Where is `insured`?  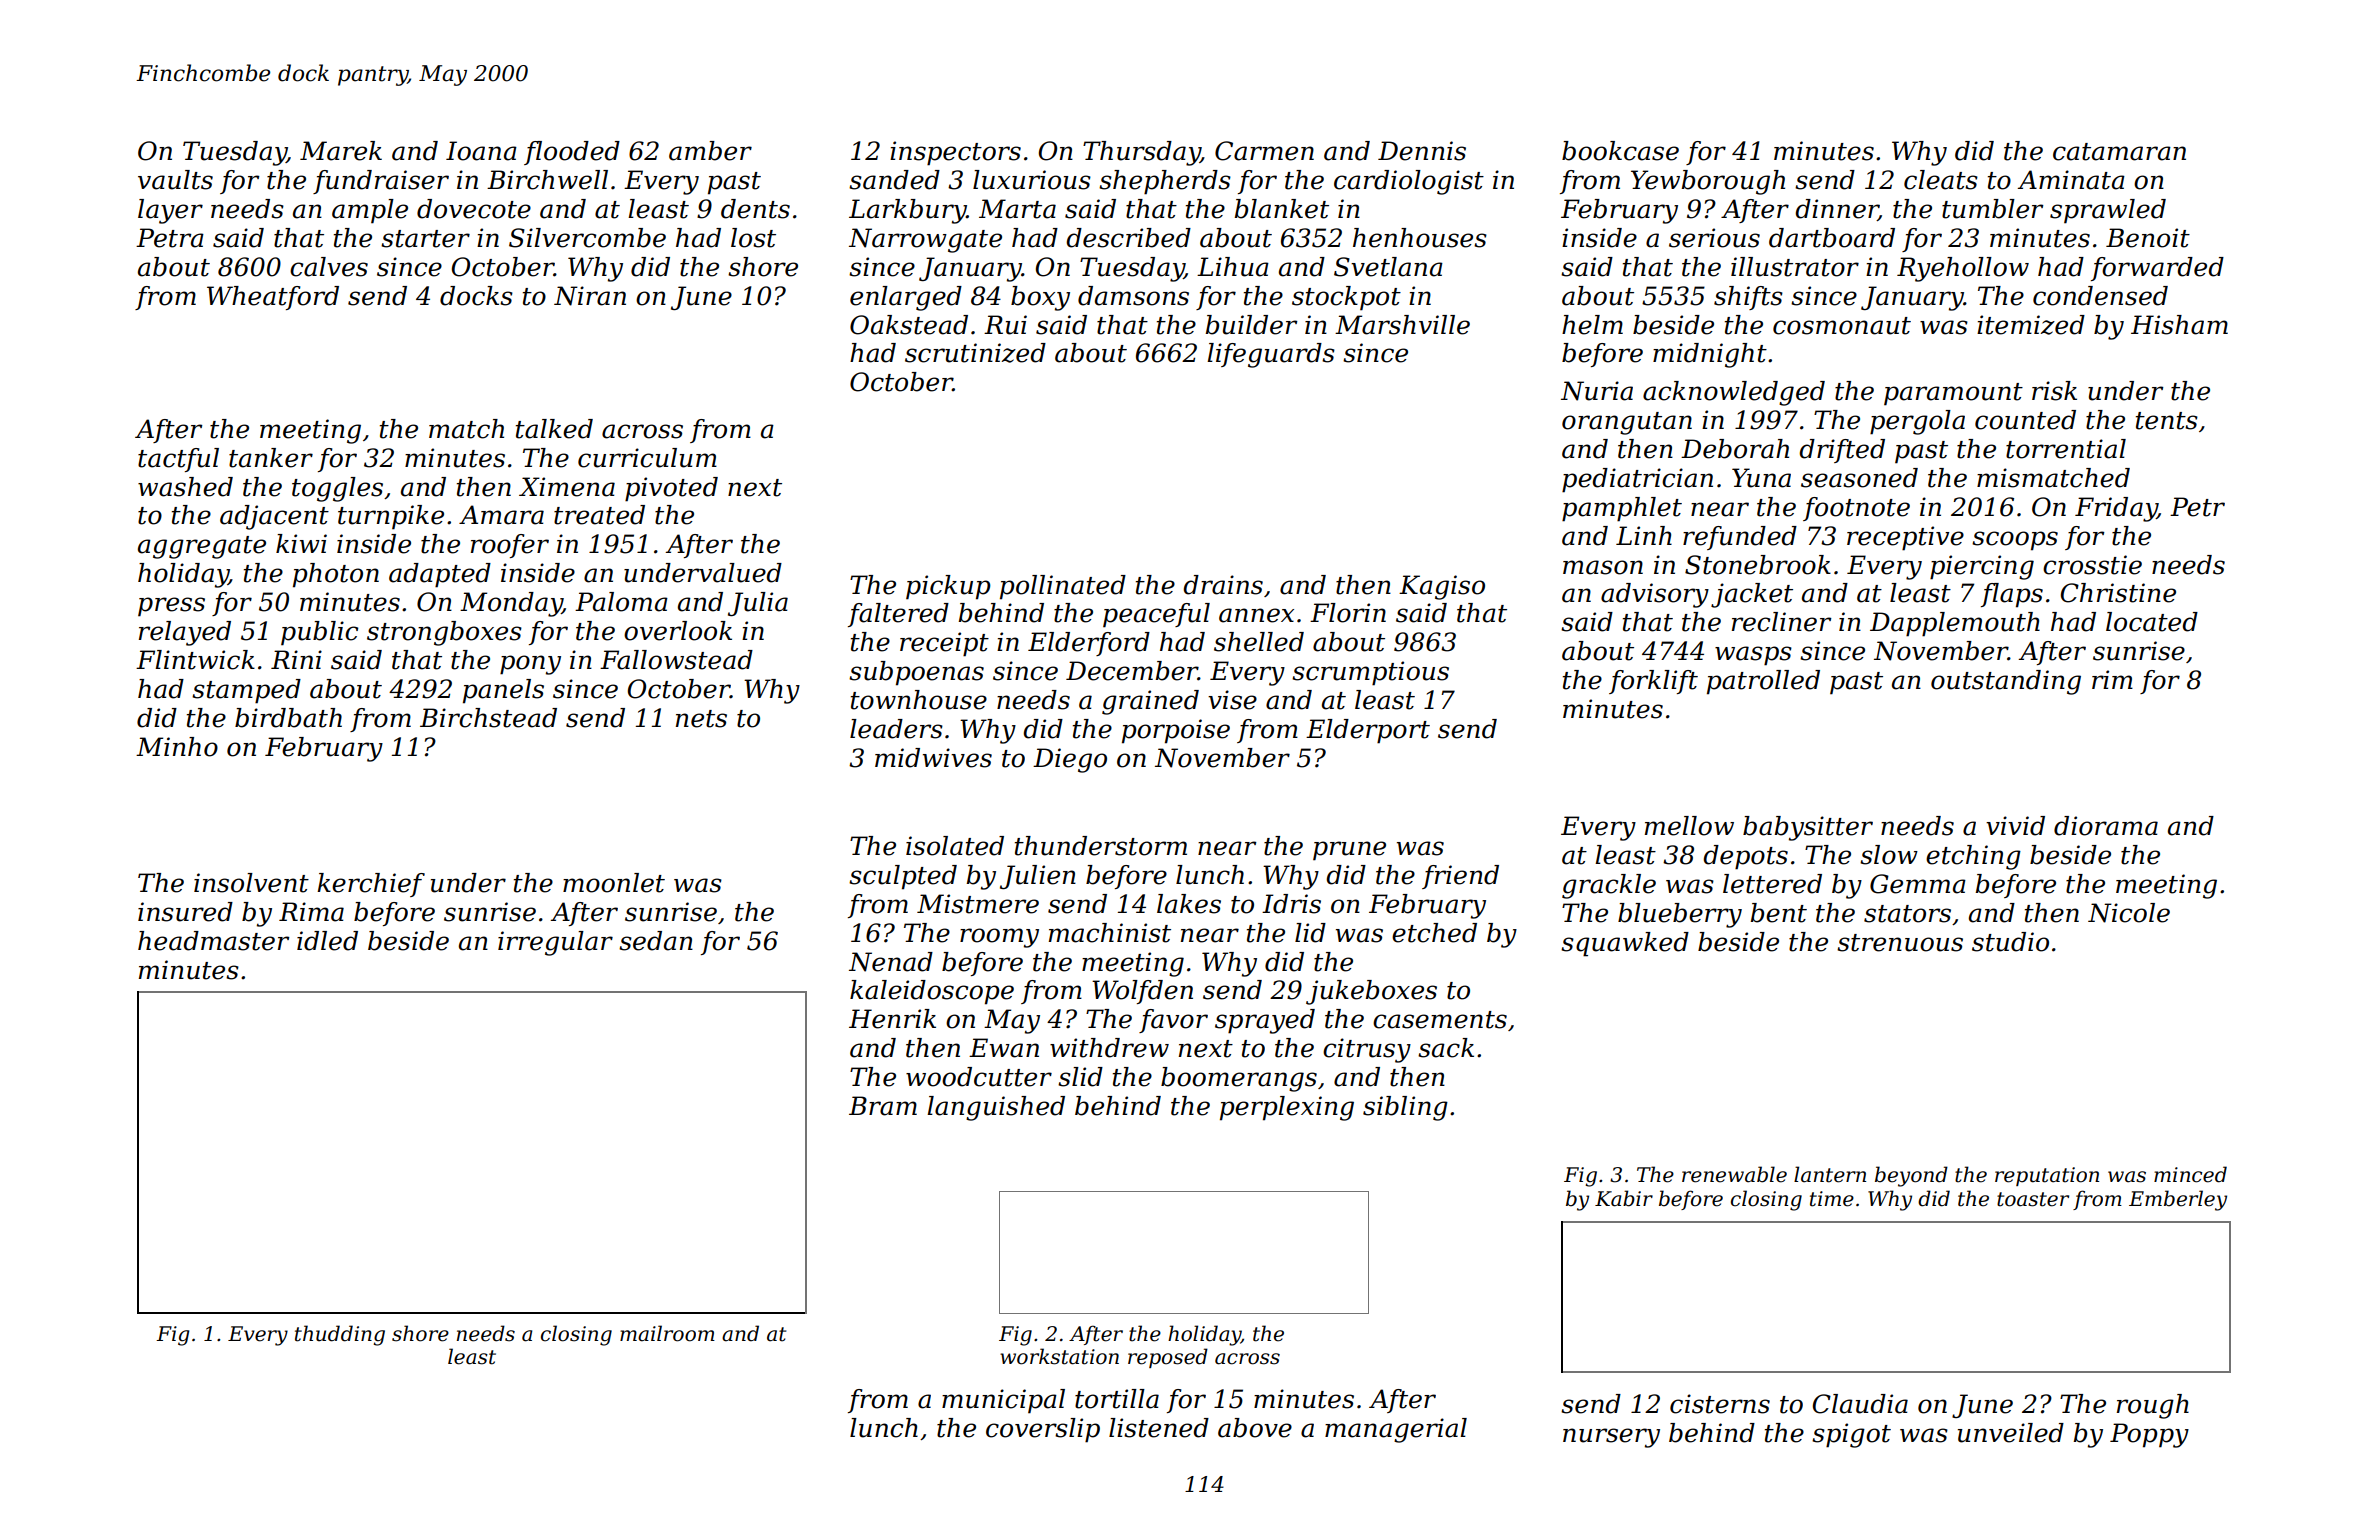
insured is located at coordinates (185, 912).
